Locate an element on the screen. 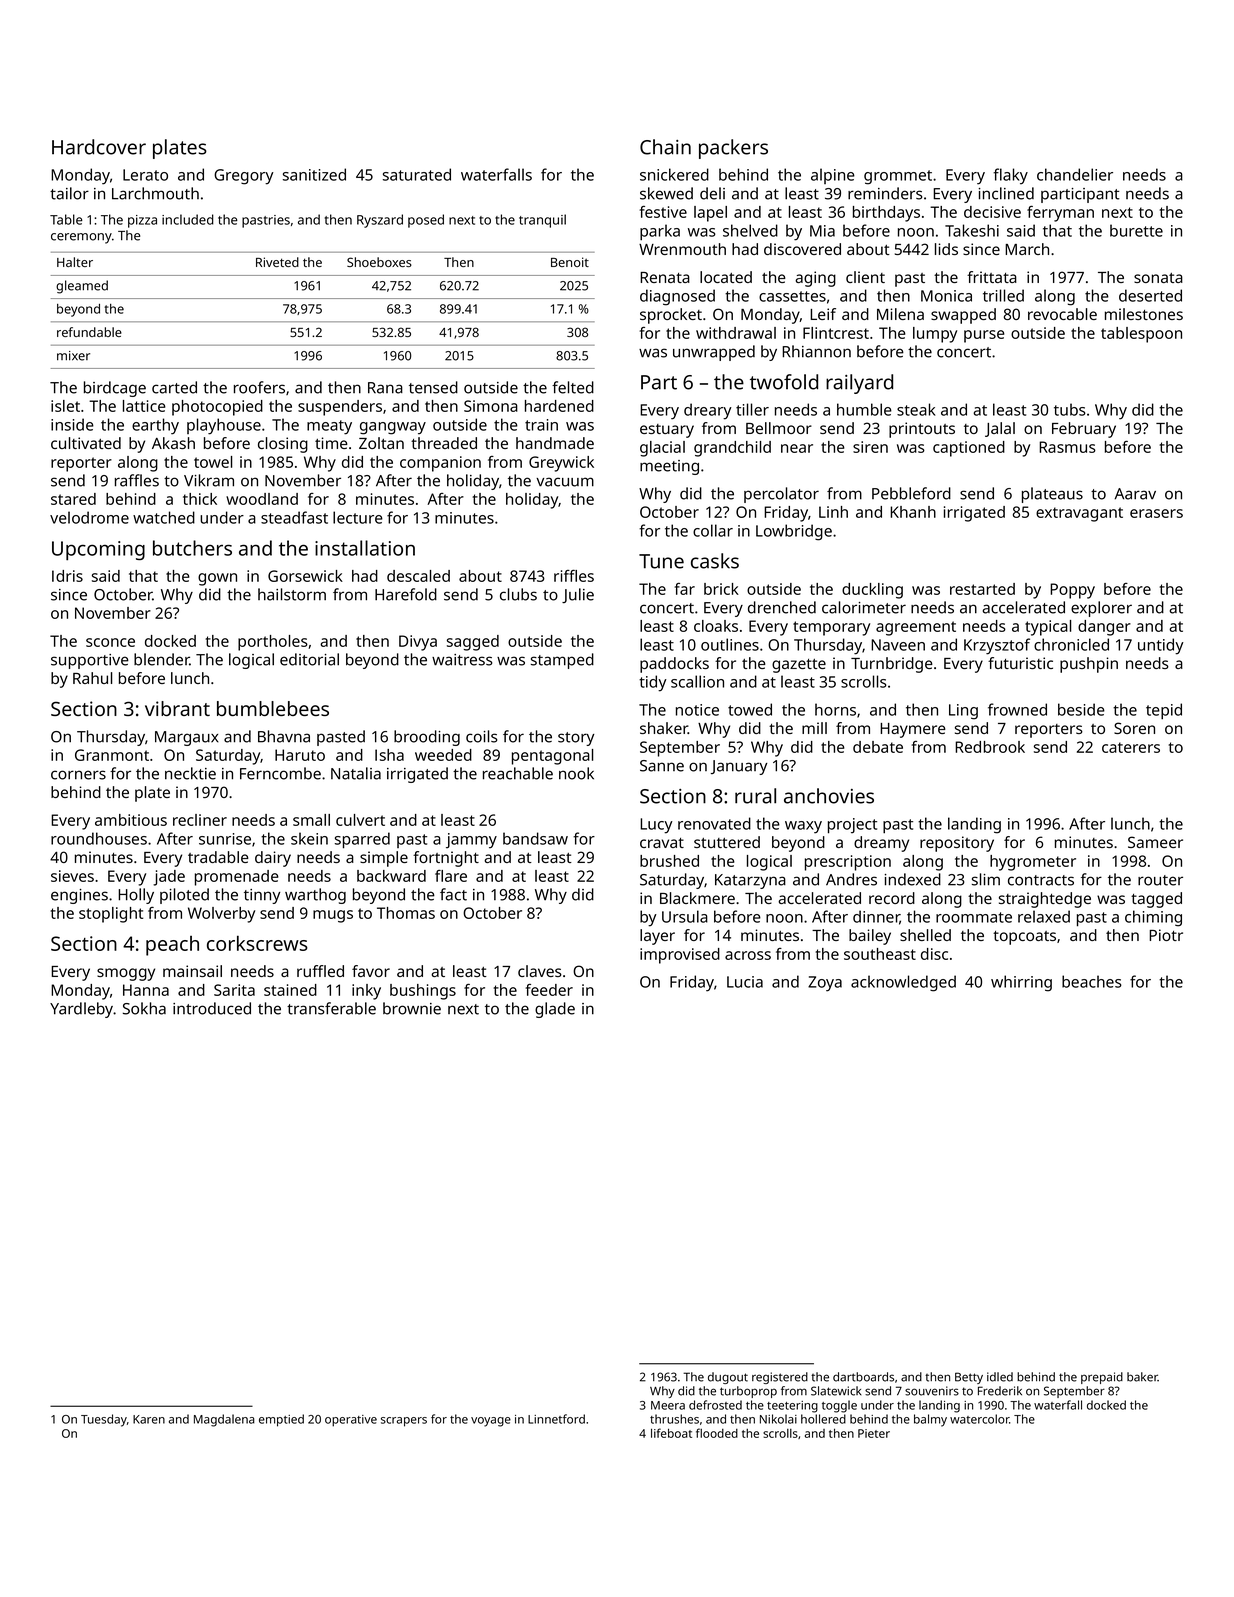 The height and width of the screenshot is (1597, 1234). backward is located at coordinates (391, 876).
